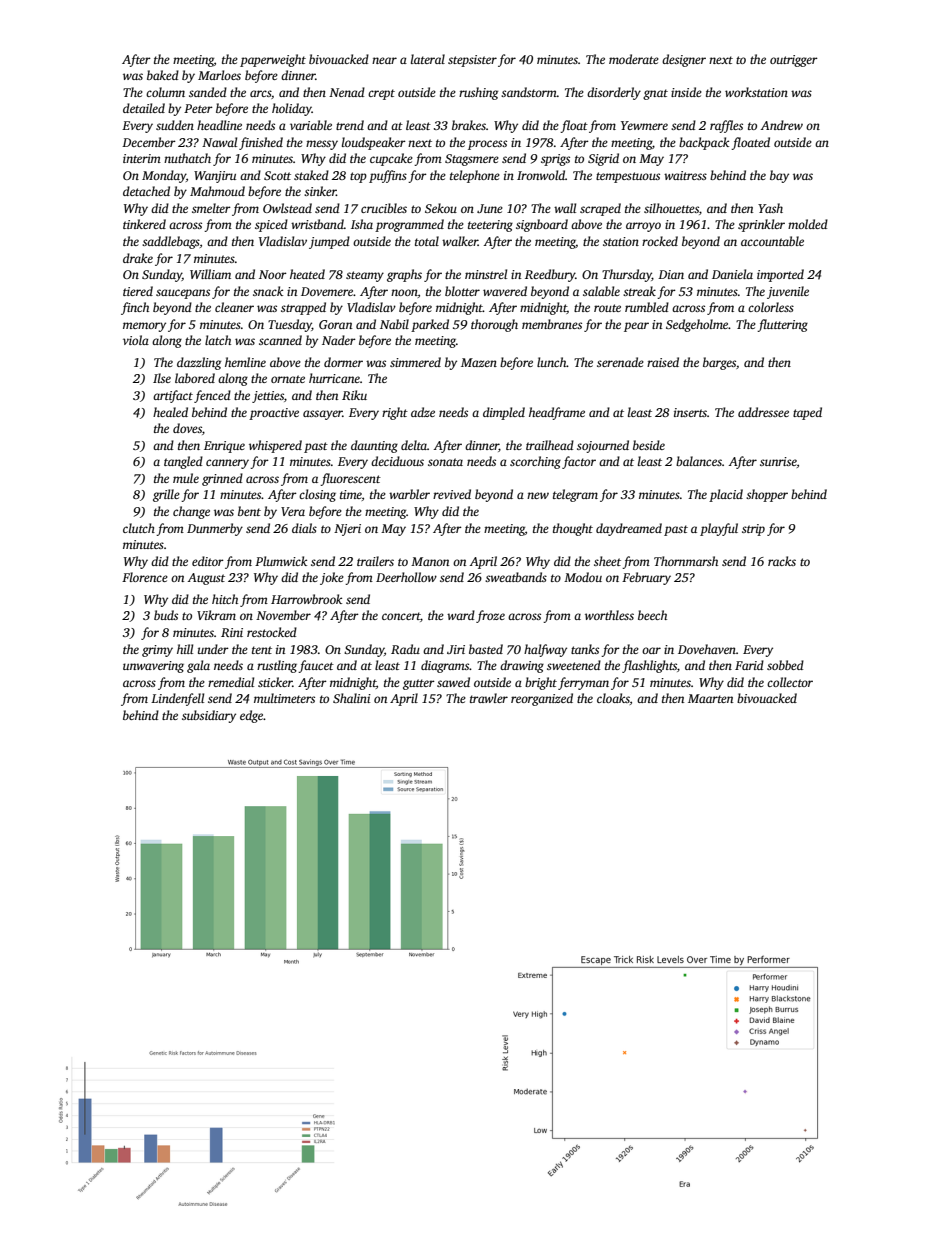  Describe the element at coordinates (177, 699) in the page. I see `Lindenfell` at that location.
